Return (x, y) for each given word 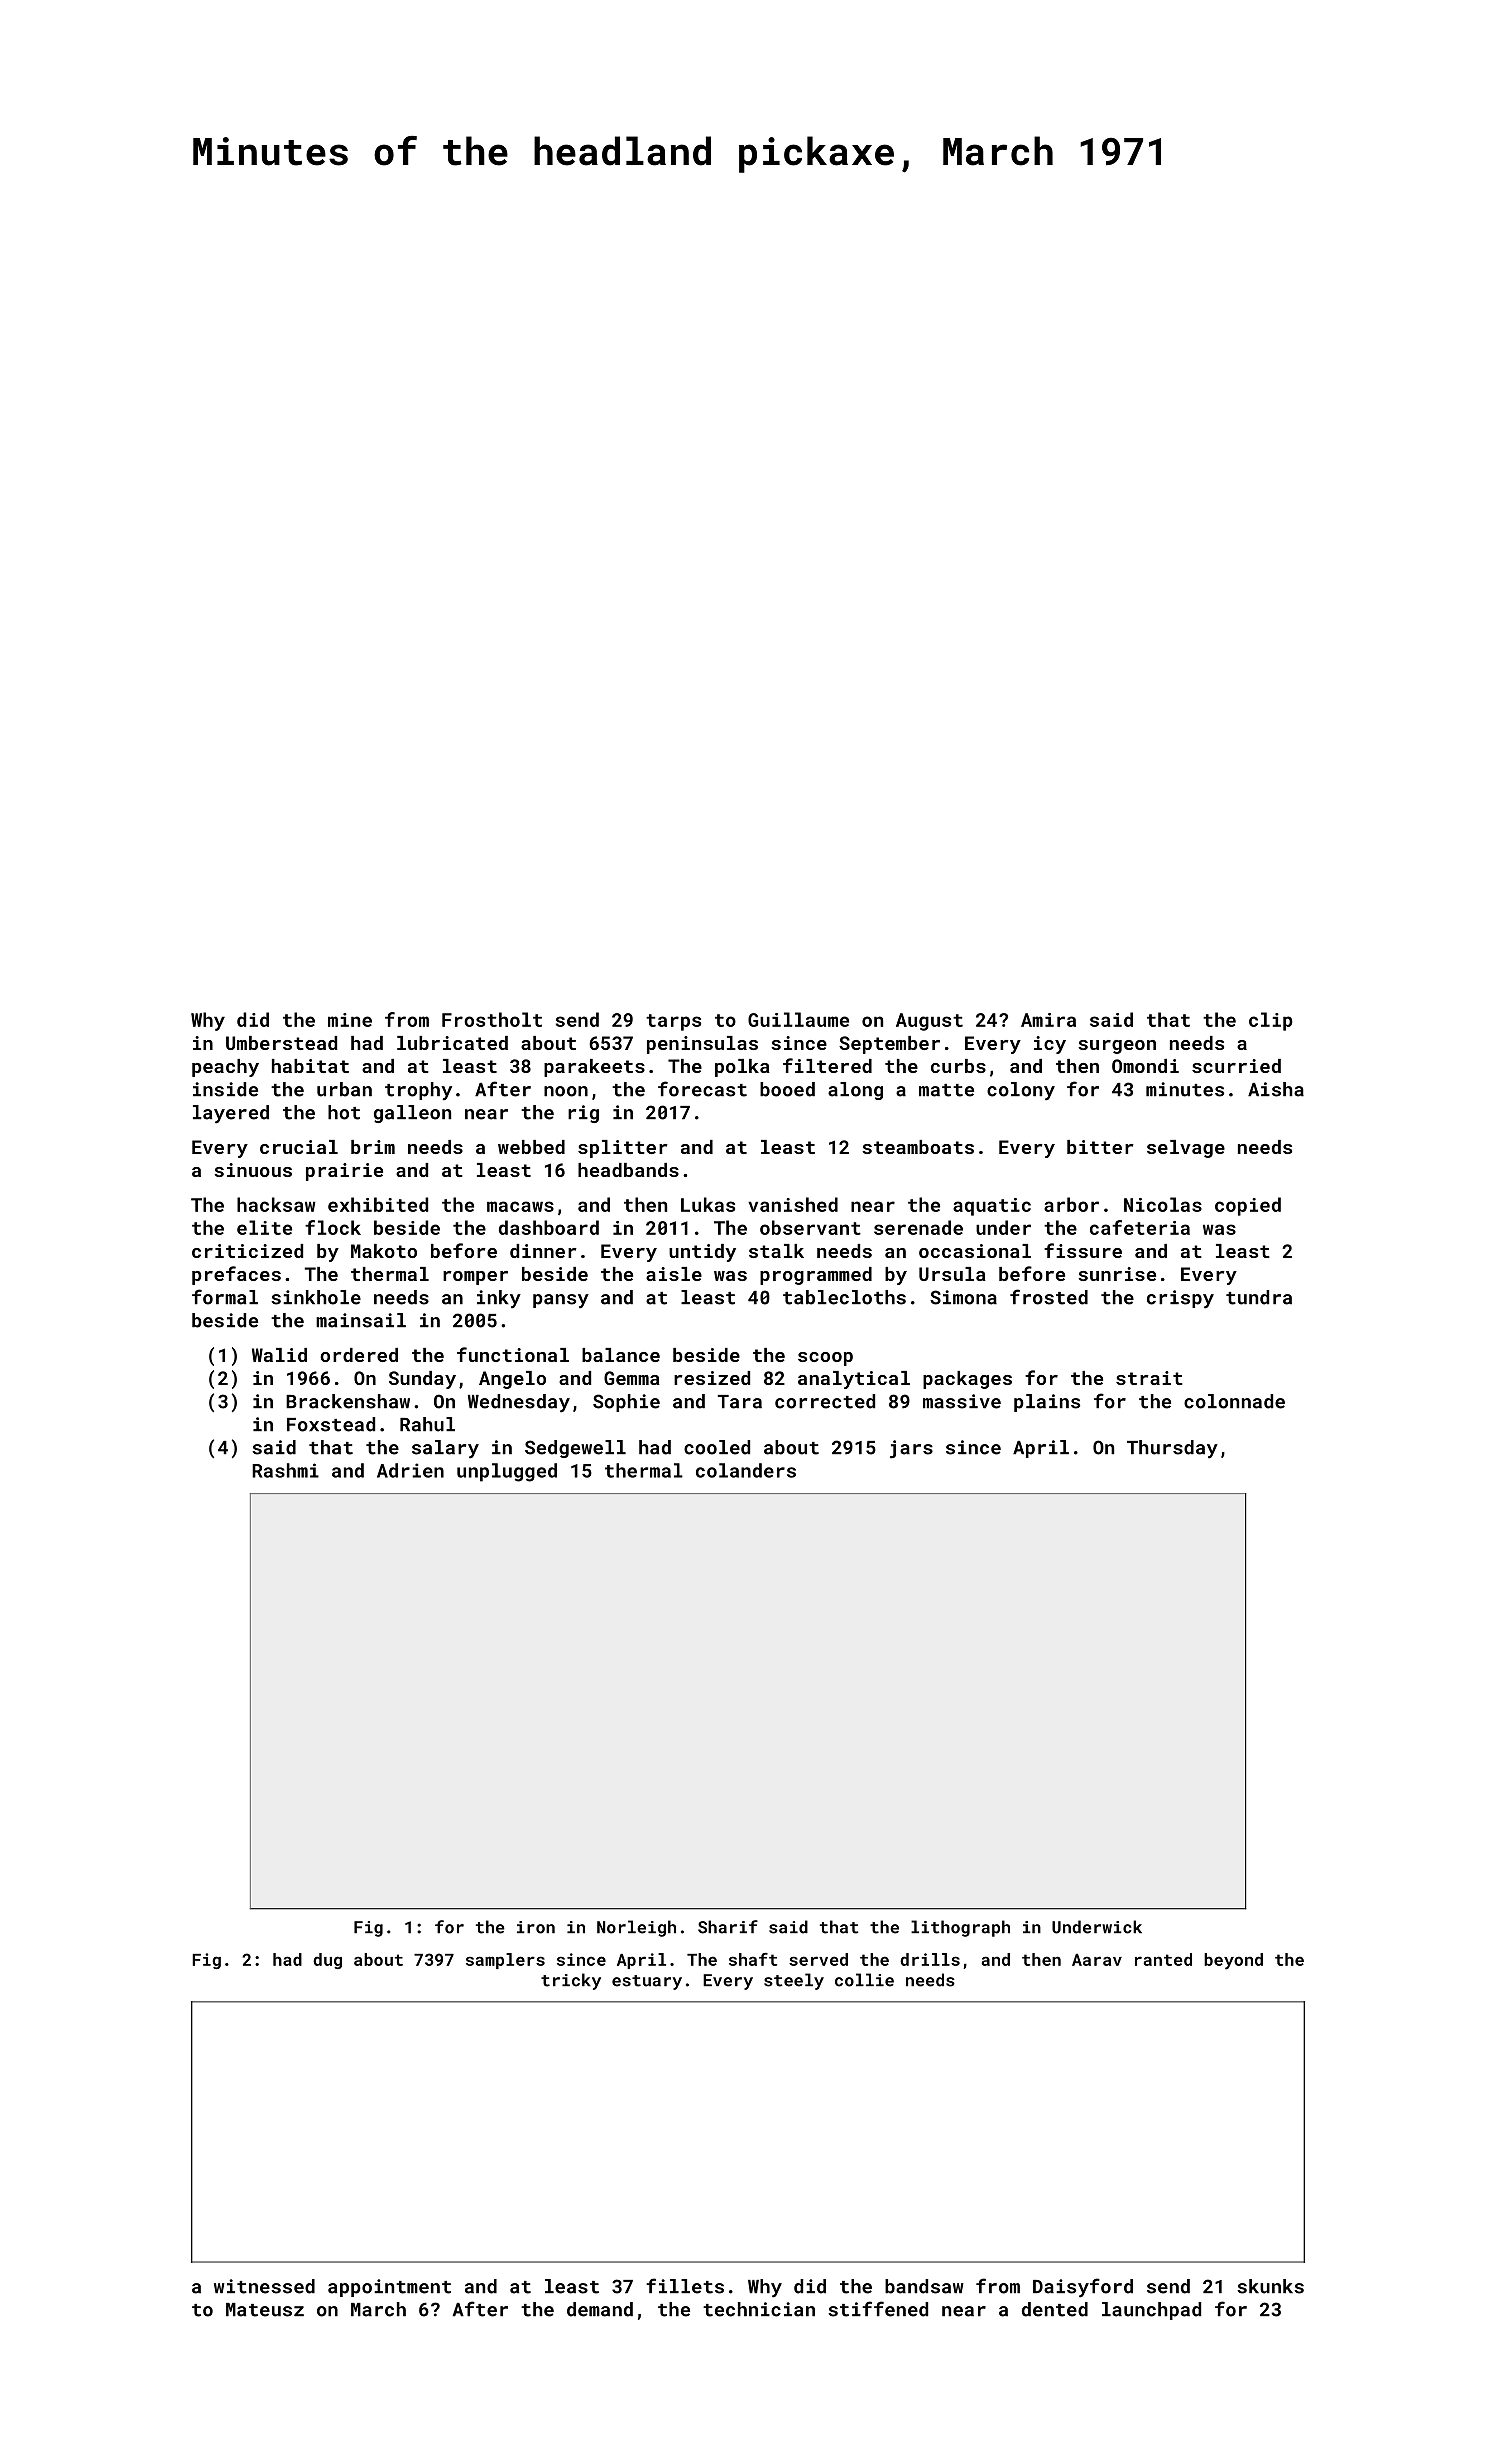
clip (1271, 1021)
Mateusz (265, 2310)
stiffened (878, 2309)
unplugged (507, 1472)
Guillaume (798, 1019)
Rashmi (285, 1470)
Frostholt (492, 1019)
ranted (1163, 1959)
